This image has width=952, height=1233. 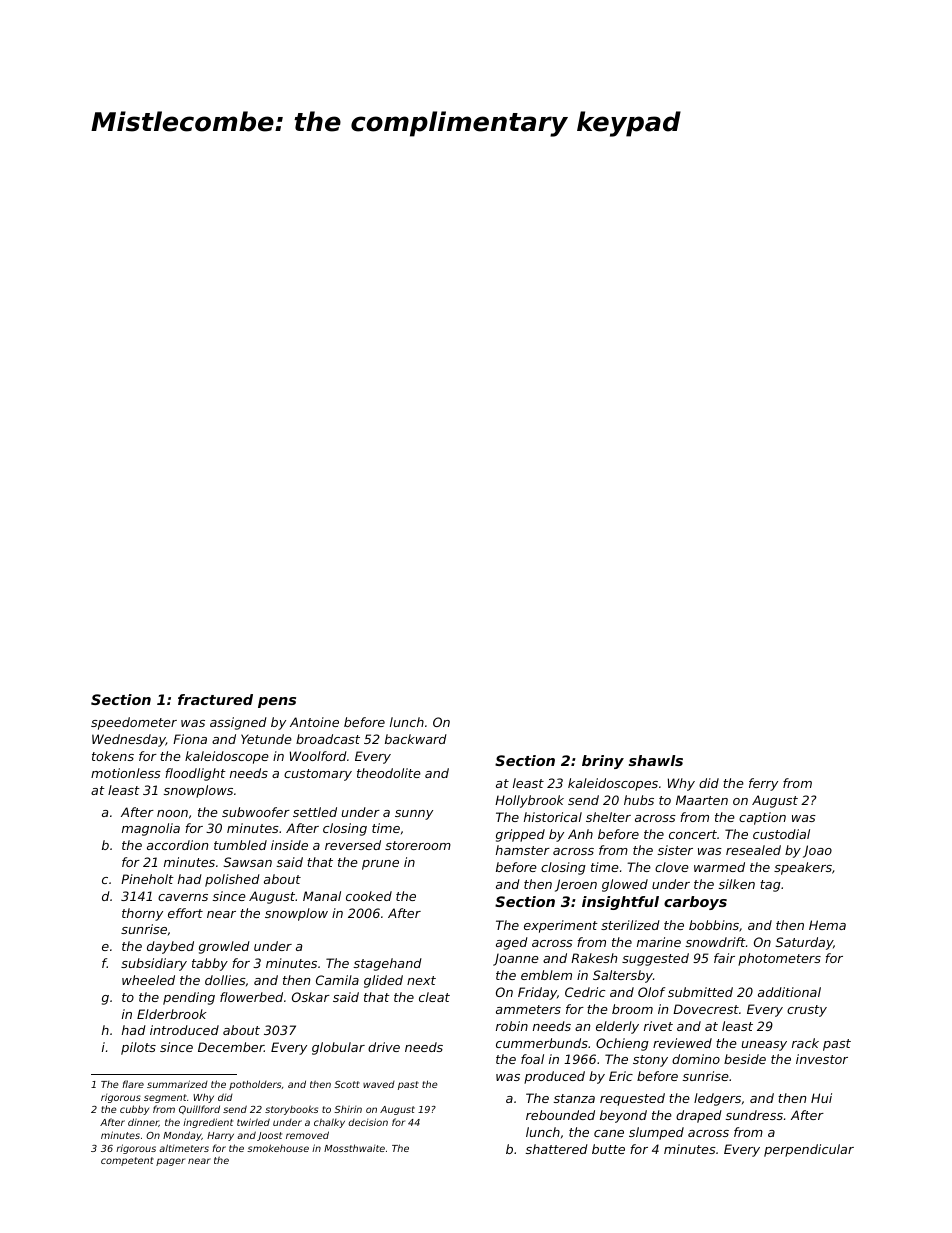 I want to click on storeroom, so click(x=418, y=845).
